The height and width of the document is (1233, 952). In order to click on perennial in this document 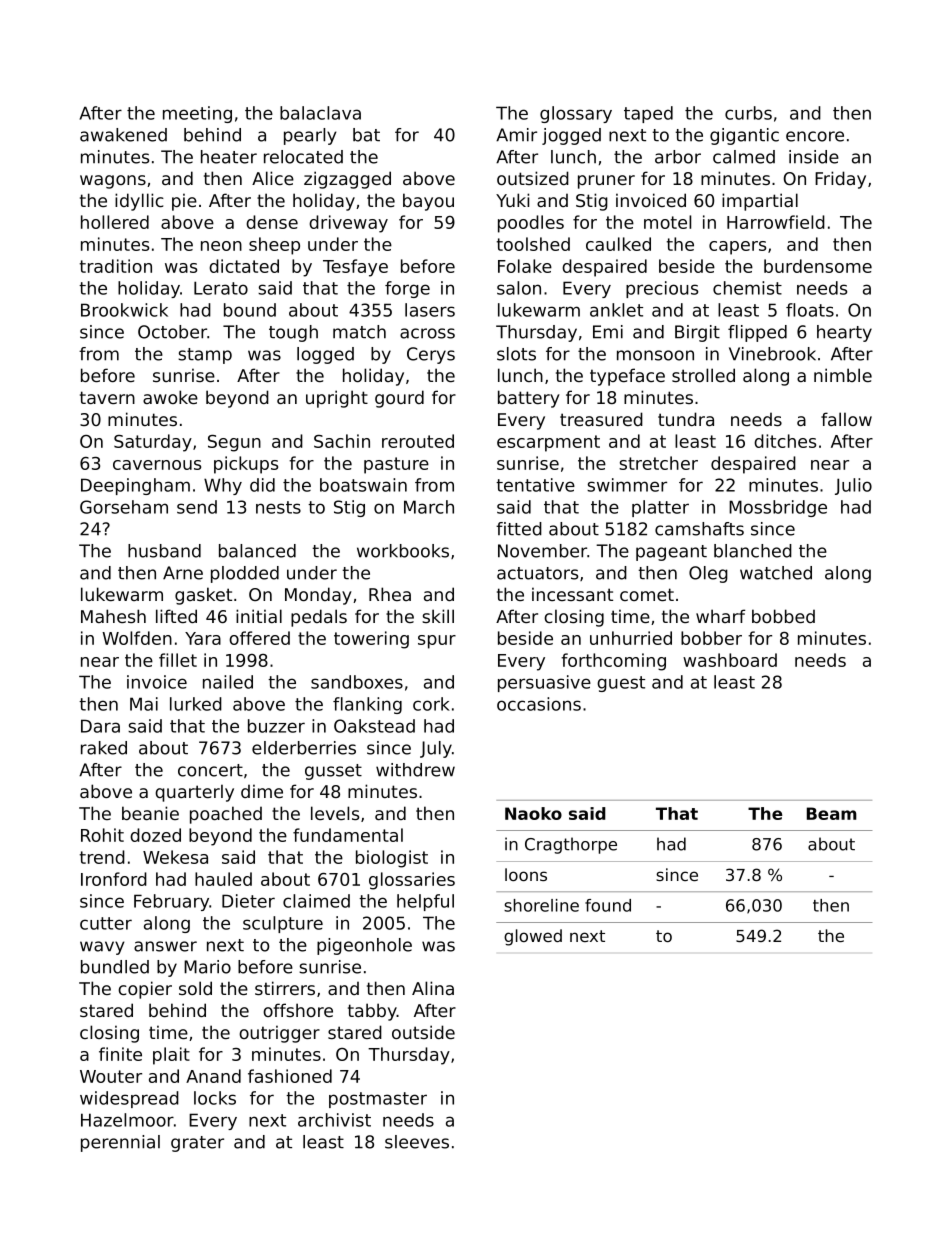, I will do `click(120, 1143)`.
